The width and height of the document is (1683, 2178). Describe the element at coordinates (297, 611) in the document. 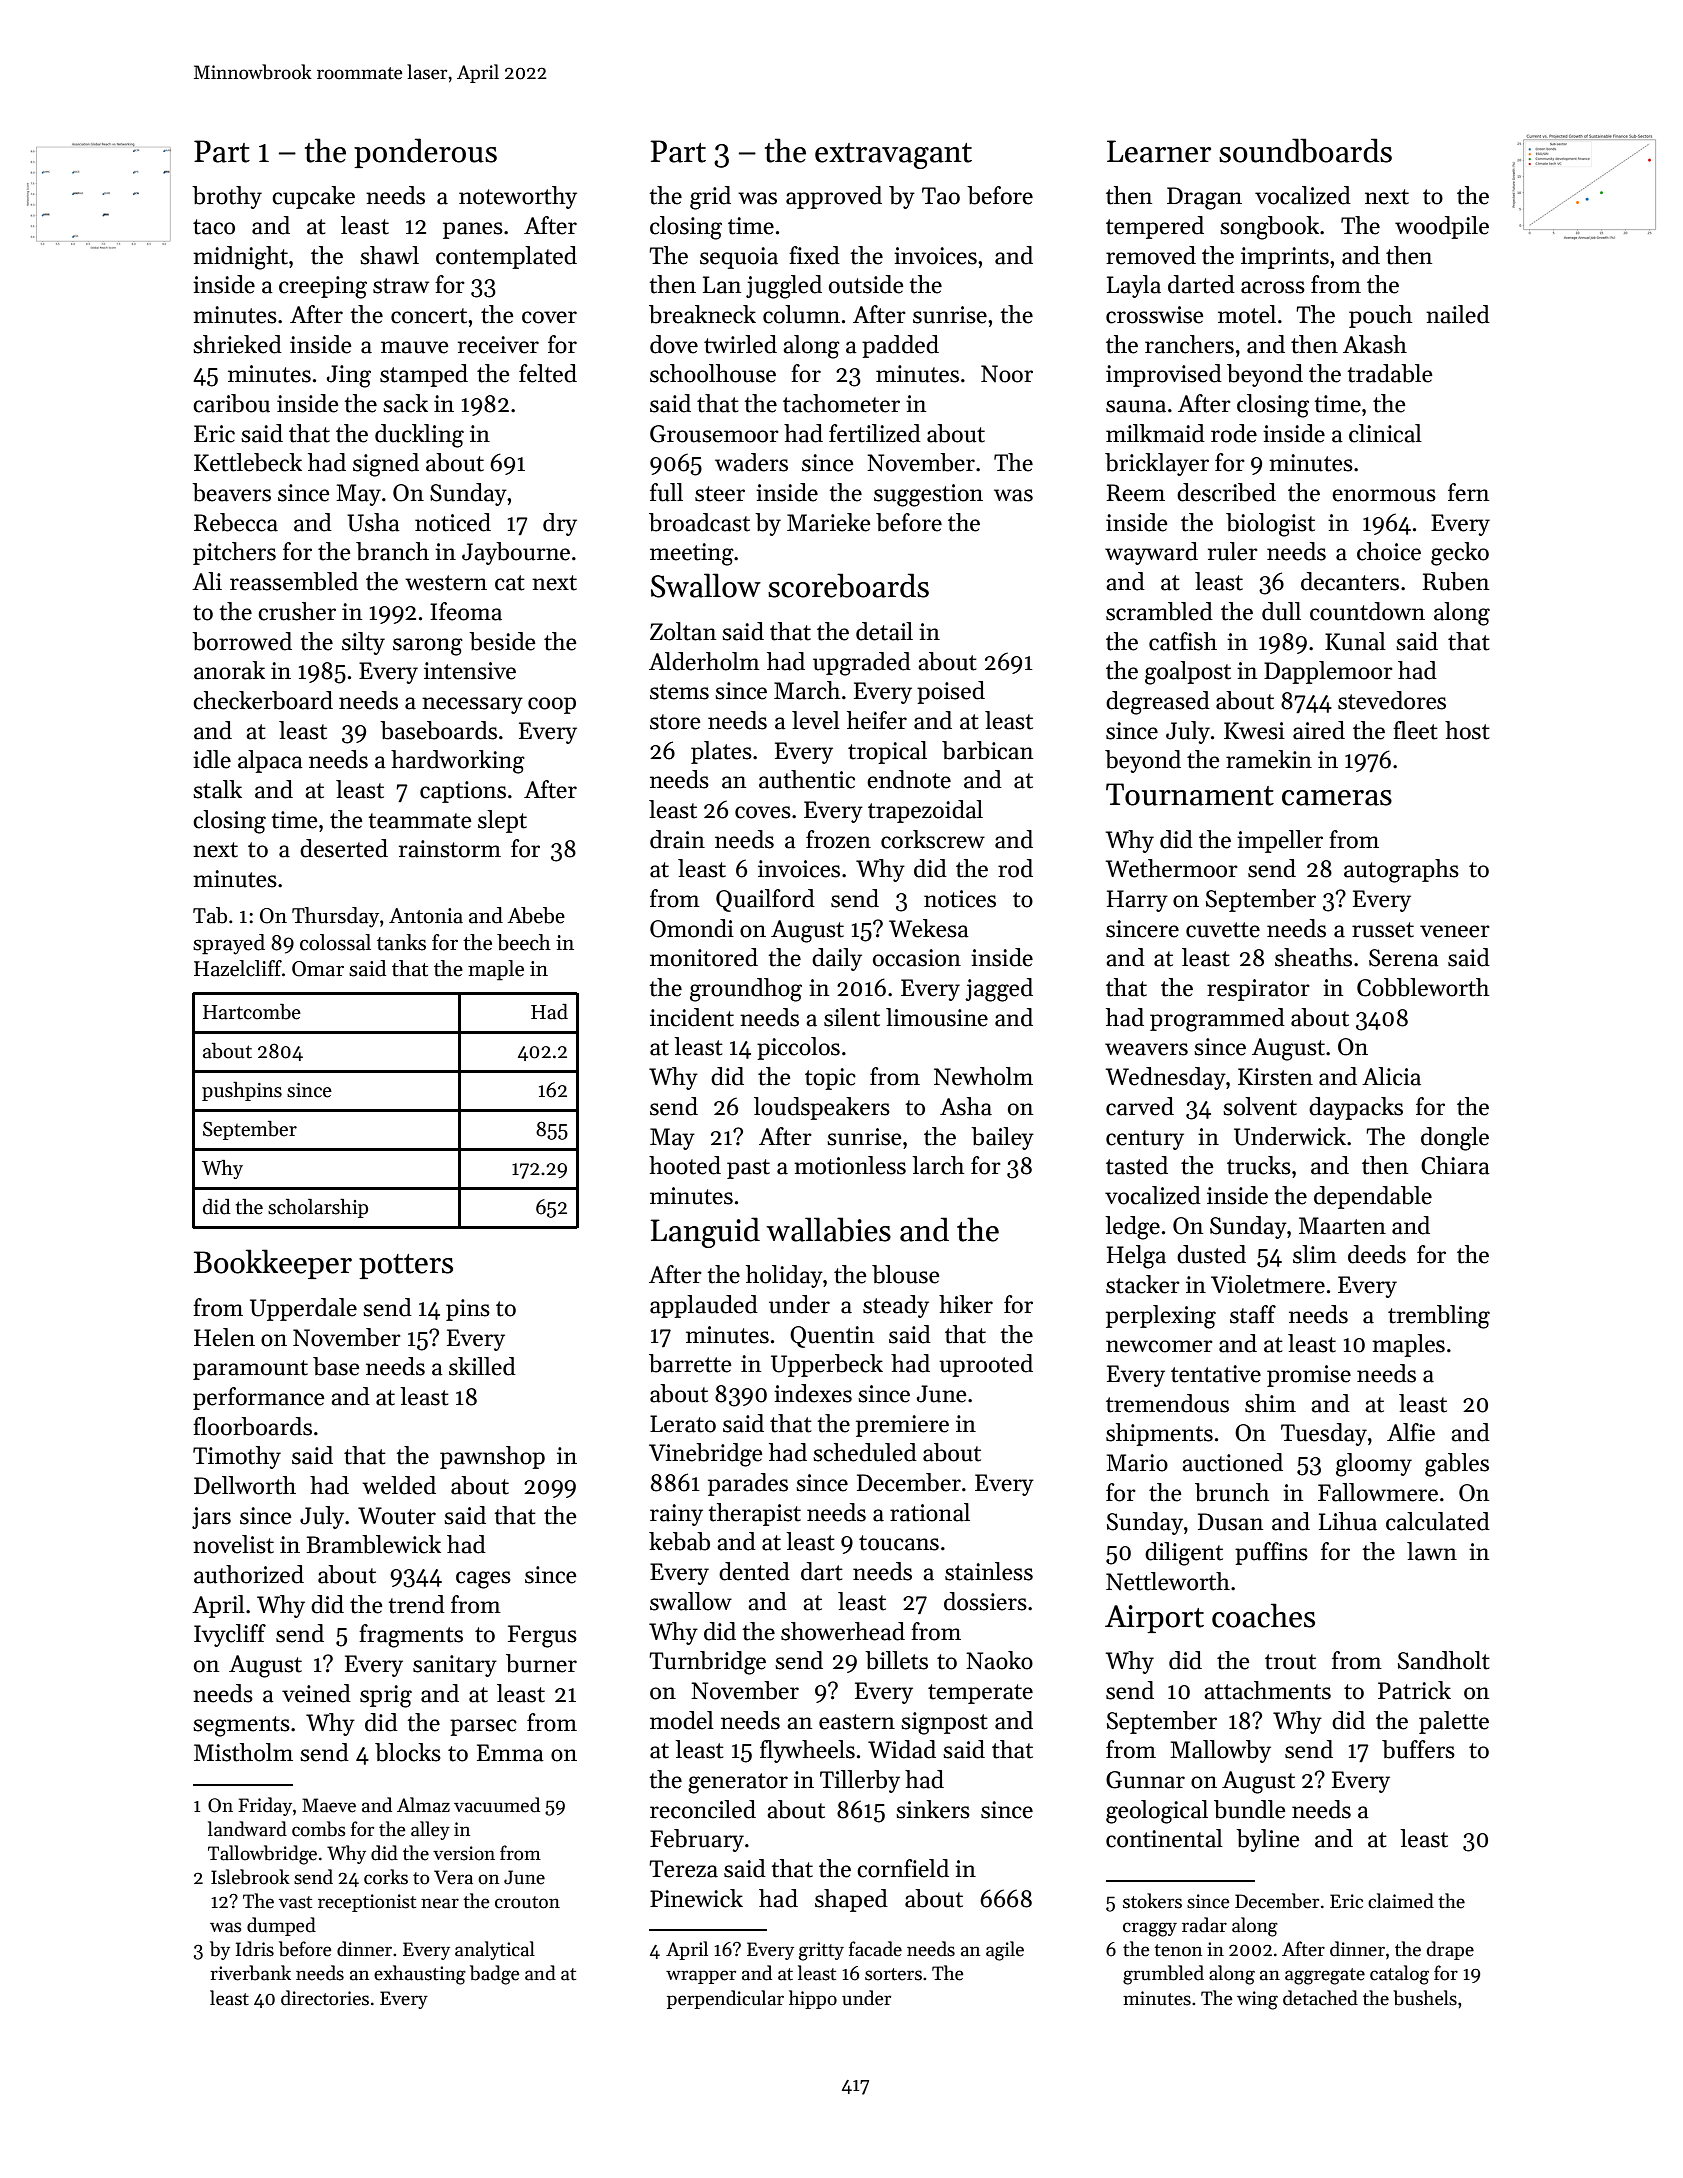

I see `crusher` at that location.
